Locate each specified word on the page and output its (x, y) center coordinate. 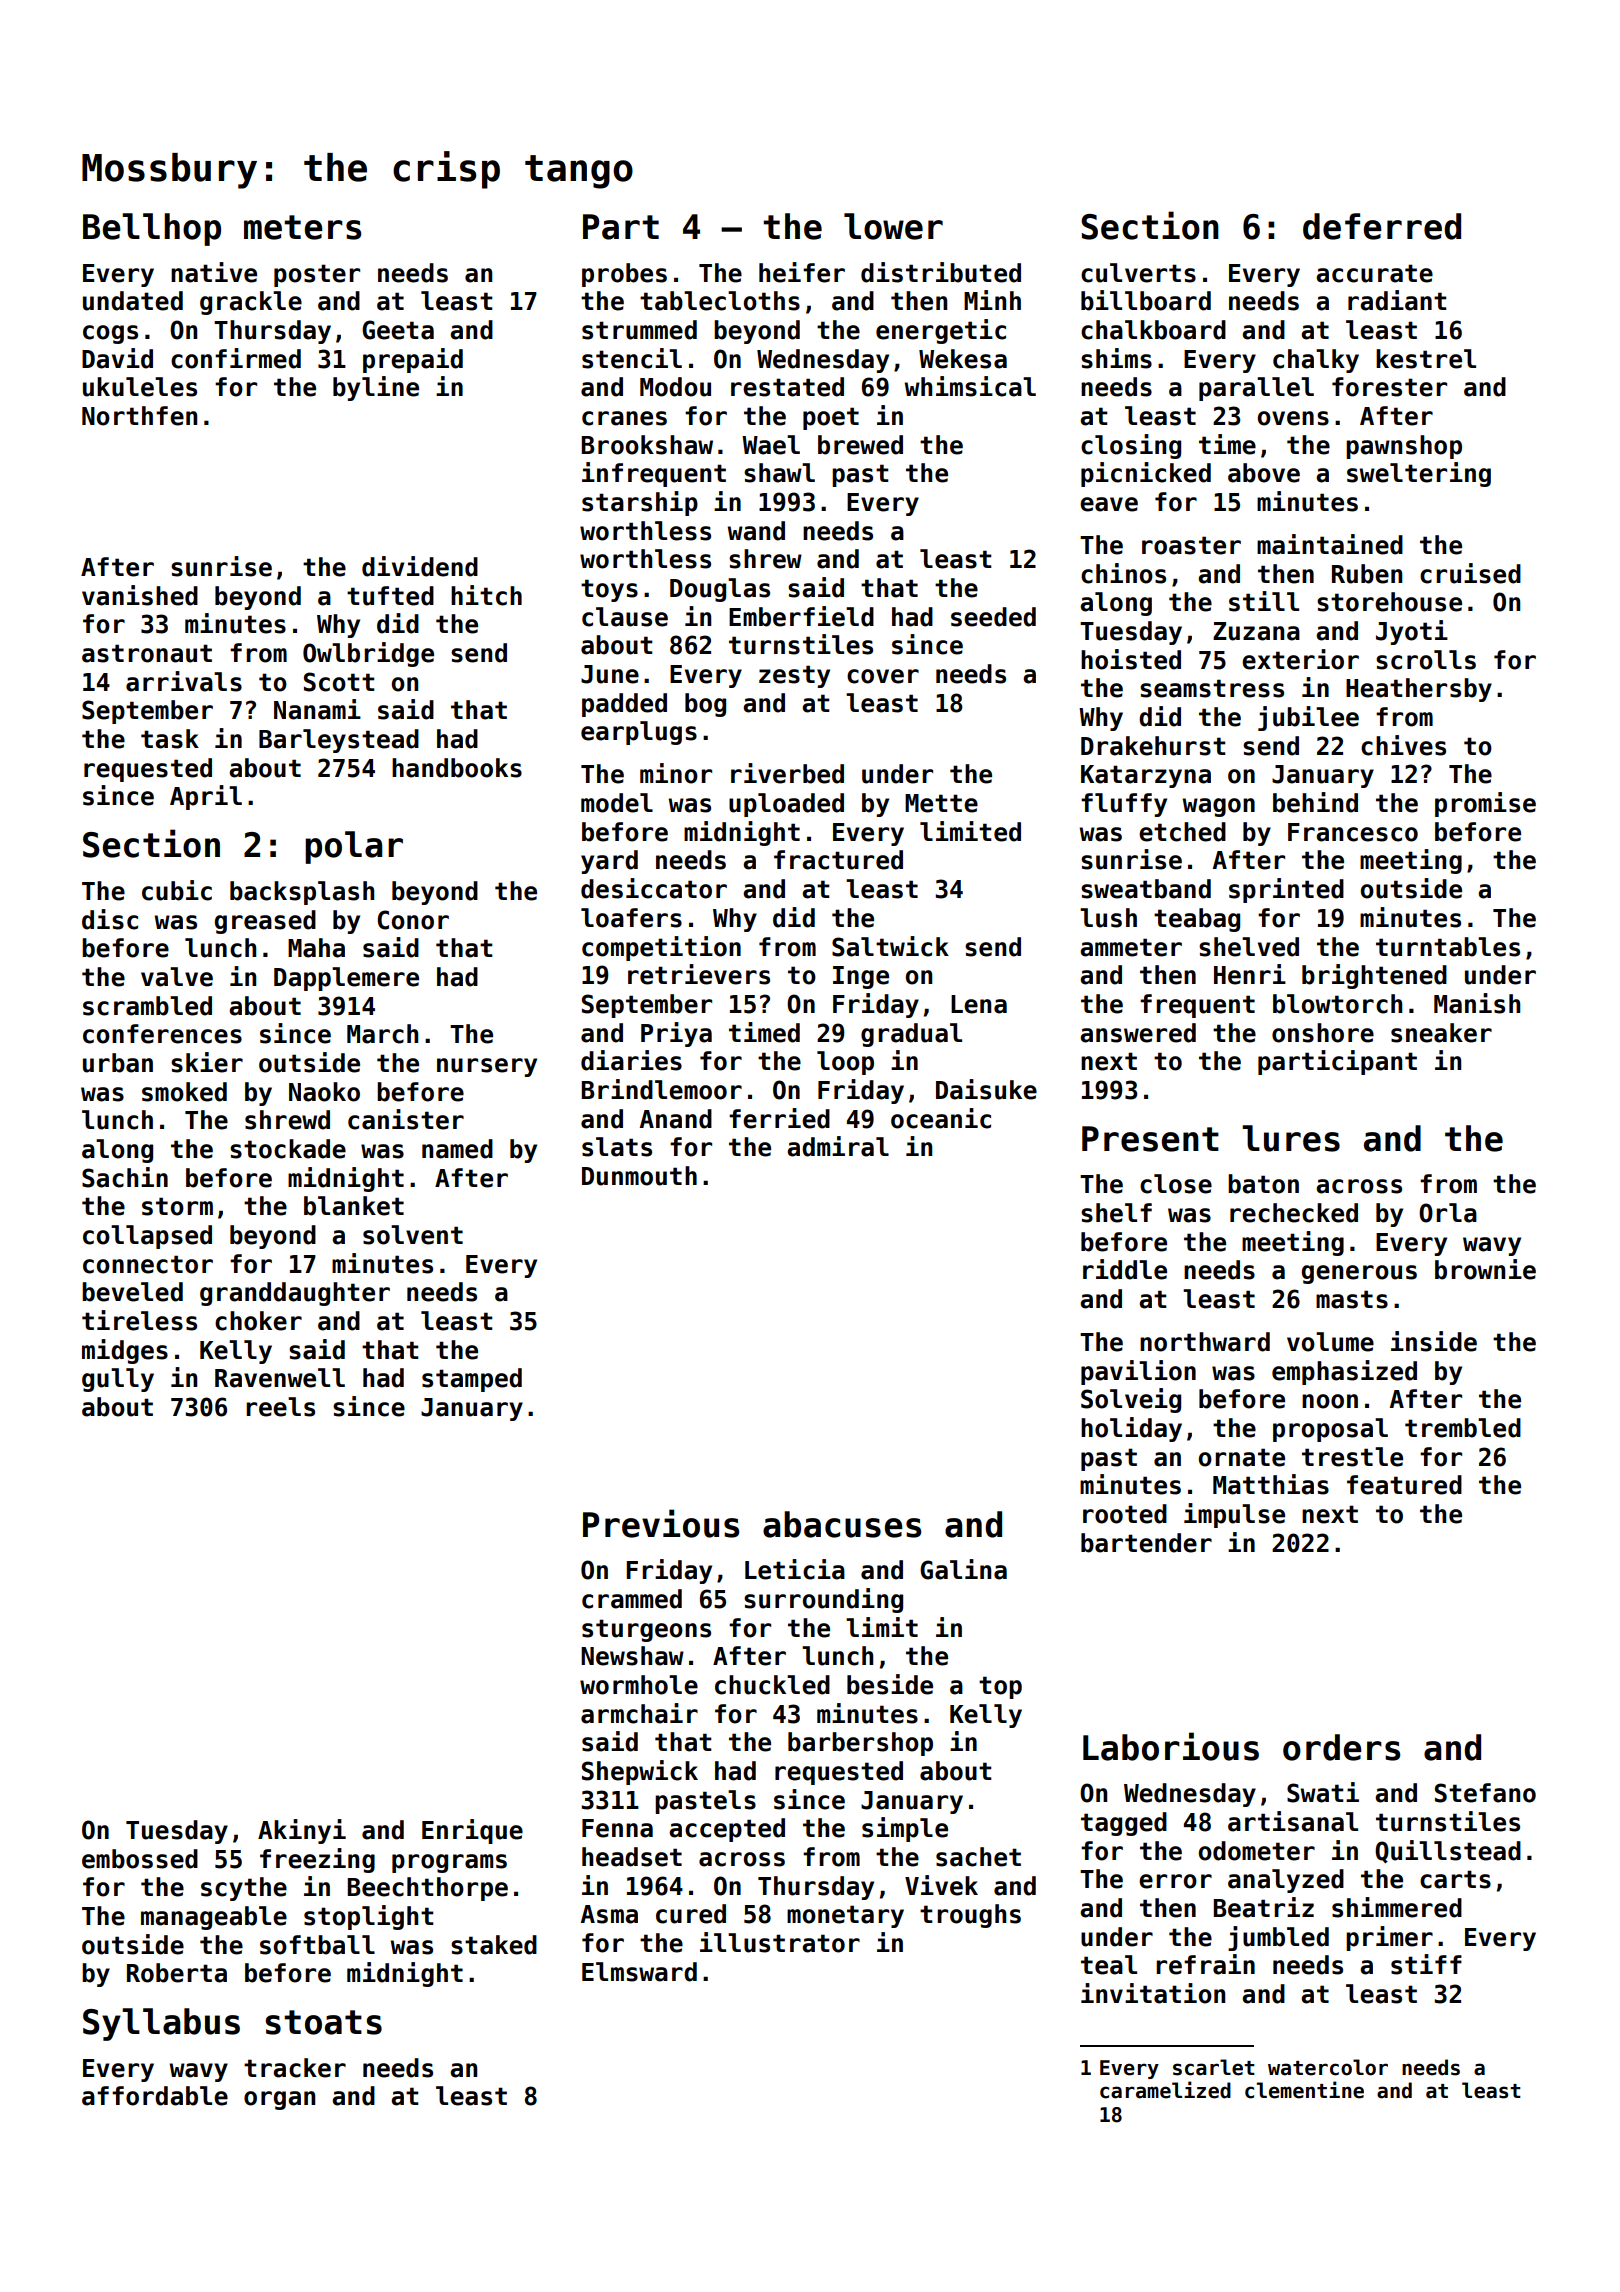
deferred (1382, 226)
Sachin (125, 1177)
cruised (1470, 573)
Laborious (1171, 1746)
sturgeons (646, 1630)
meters (302, 227)
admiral (838, 1146)
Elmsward (639, 1972)
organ (279, 2100)
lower (893, 226)
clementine (1304, 2090)
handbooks (457, 768)
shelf (1116, 1213)
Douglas (720, 590)
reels (280, 1407)
